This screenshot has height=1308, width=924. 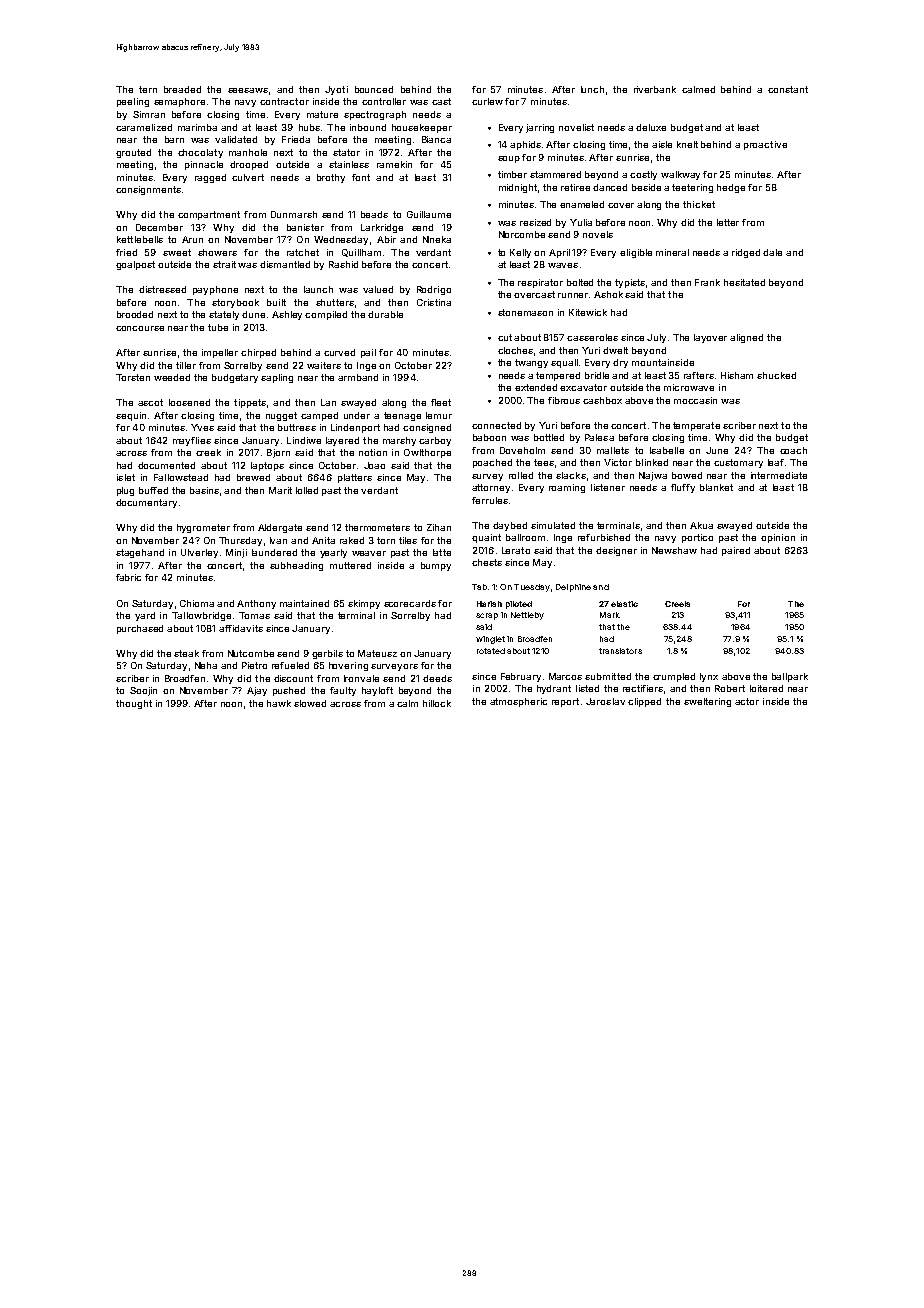 I want to click on affidavits, so click(x=241, y=628).
